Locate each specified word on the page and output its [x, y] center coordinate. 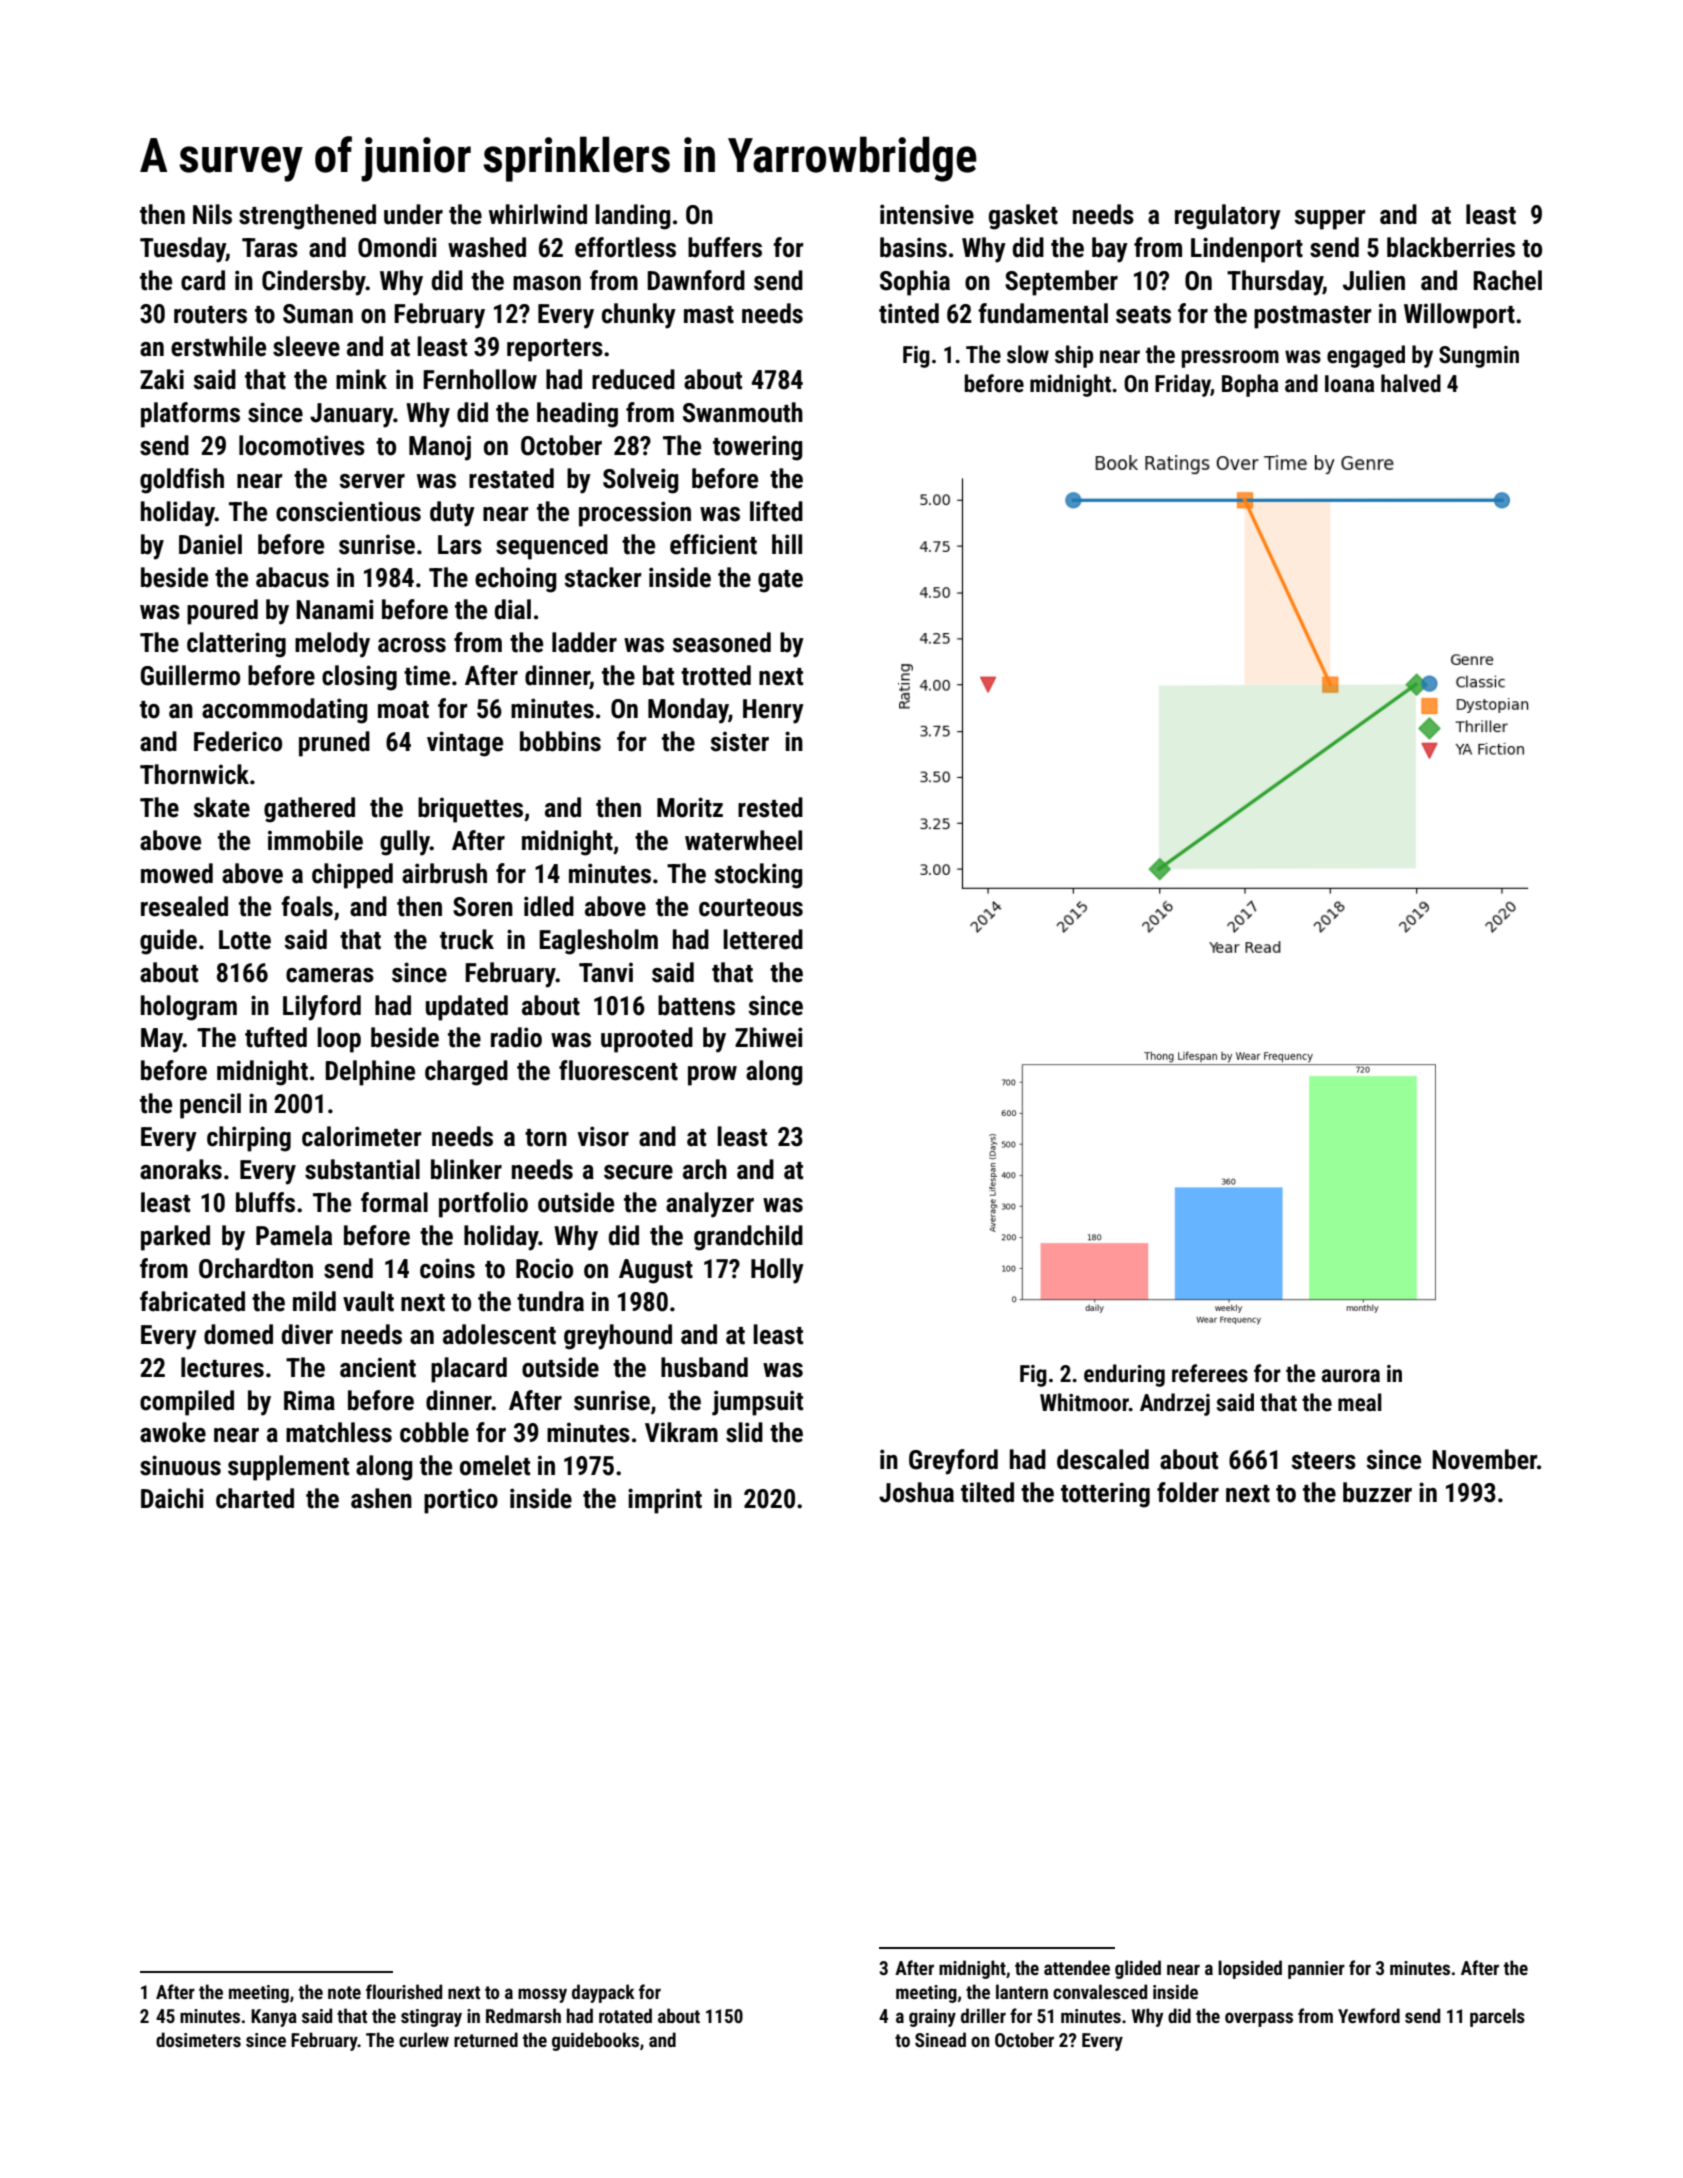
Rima [309, 1400]
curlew [424, 2039]
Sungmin [1479, 357]
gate [780, 581]
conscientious [348, 511]
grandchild [748, 1238]
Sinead [940, 2039]
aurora [1351, 1376]
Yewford [1369, 2015]
